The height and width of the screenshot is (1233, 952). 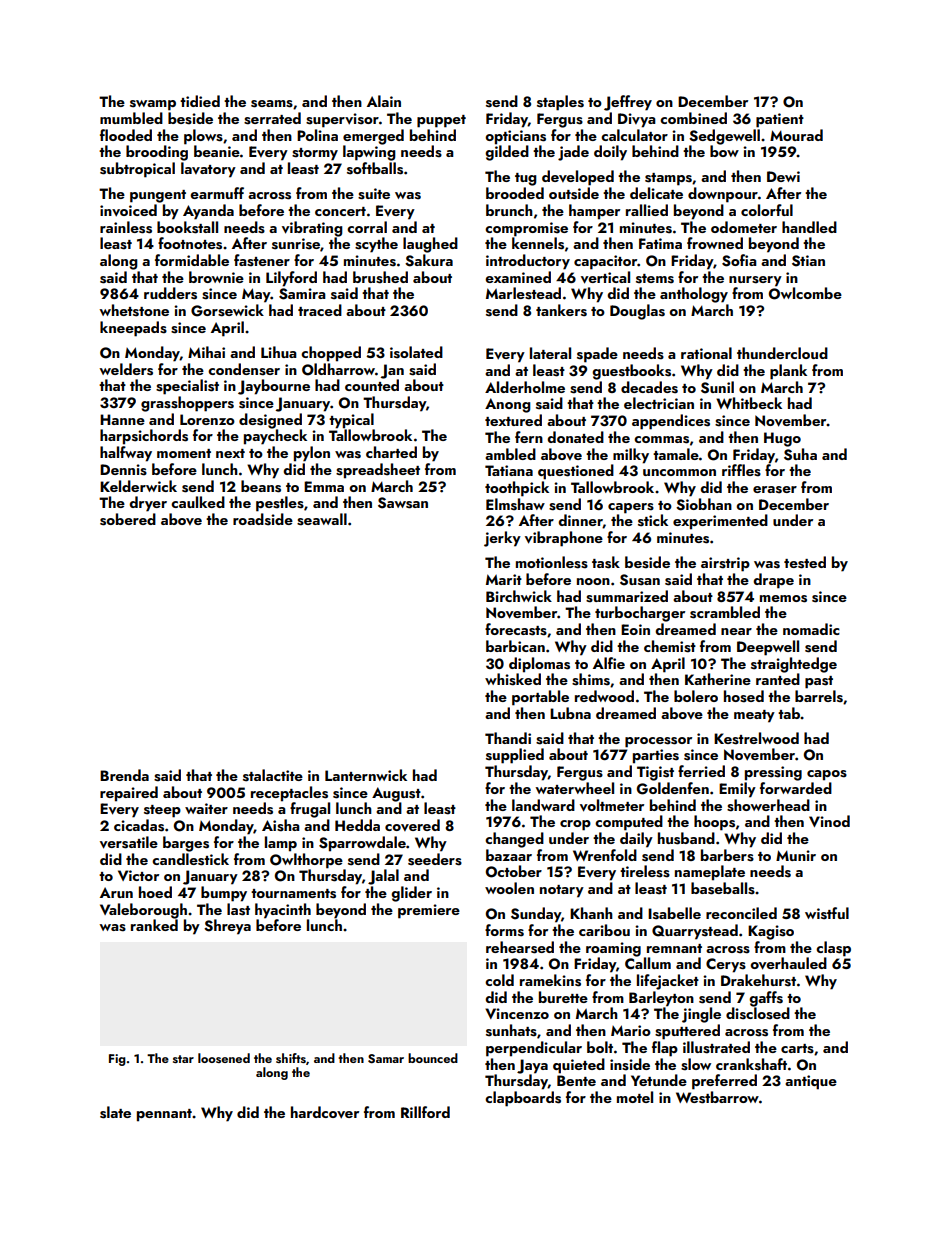 I want to click on electrician, so click(x=659, y=403).
